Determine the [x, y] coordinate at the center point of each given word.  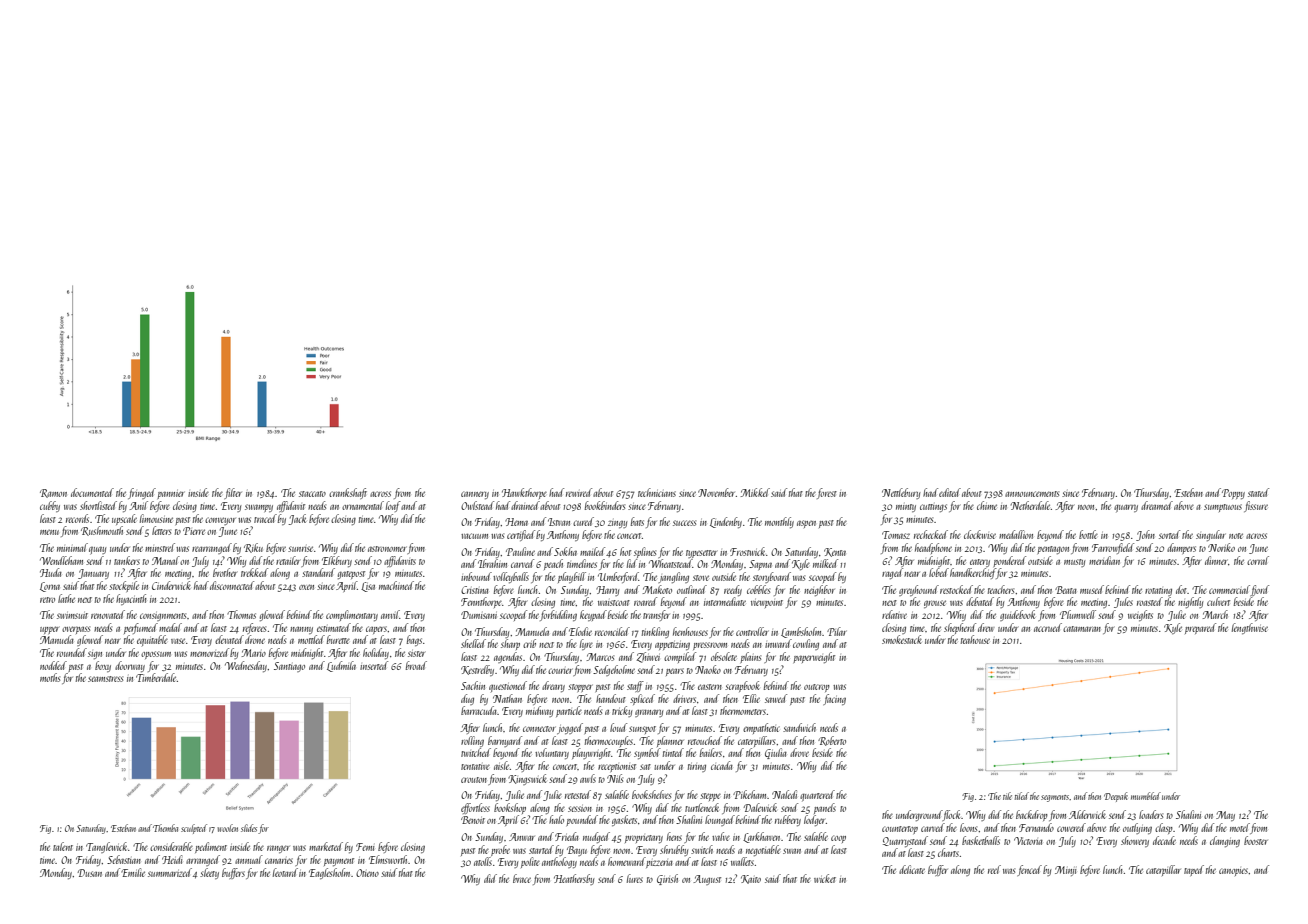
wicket [825, 878]
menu [49, 532]
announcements [1032, 494]
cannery [475, 495]
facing [834, 699]
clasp [1164, 828]
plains [750, 657]
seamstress [105, 679]
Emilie [133, 872]
